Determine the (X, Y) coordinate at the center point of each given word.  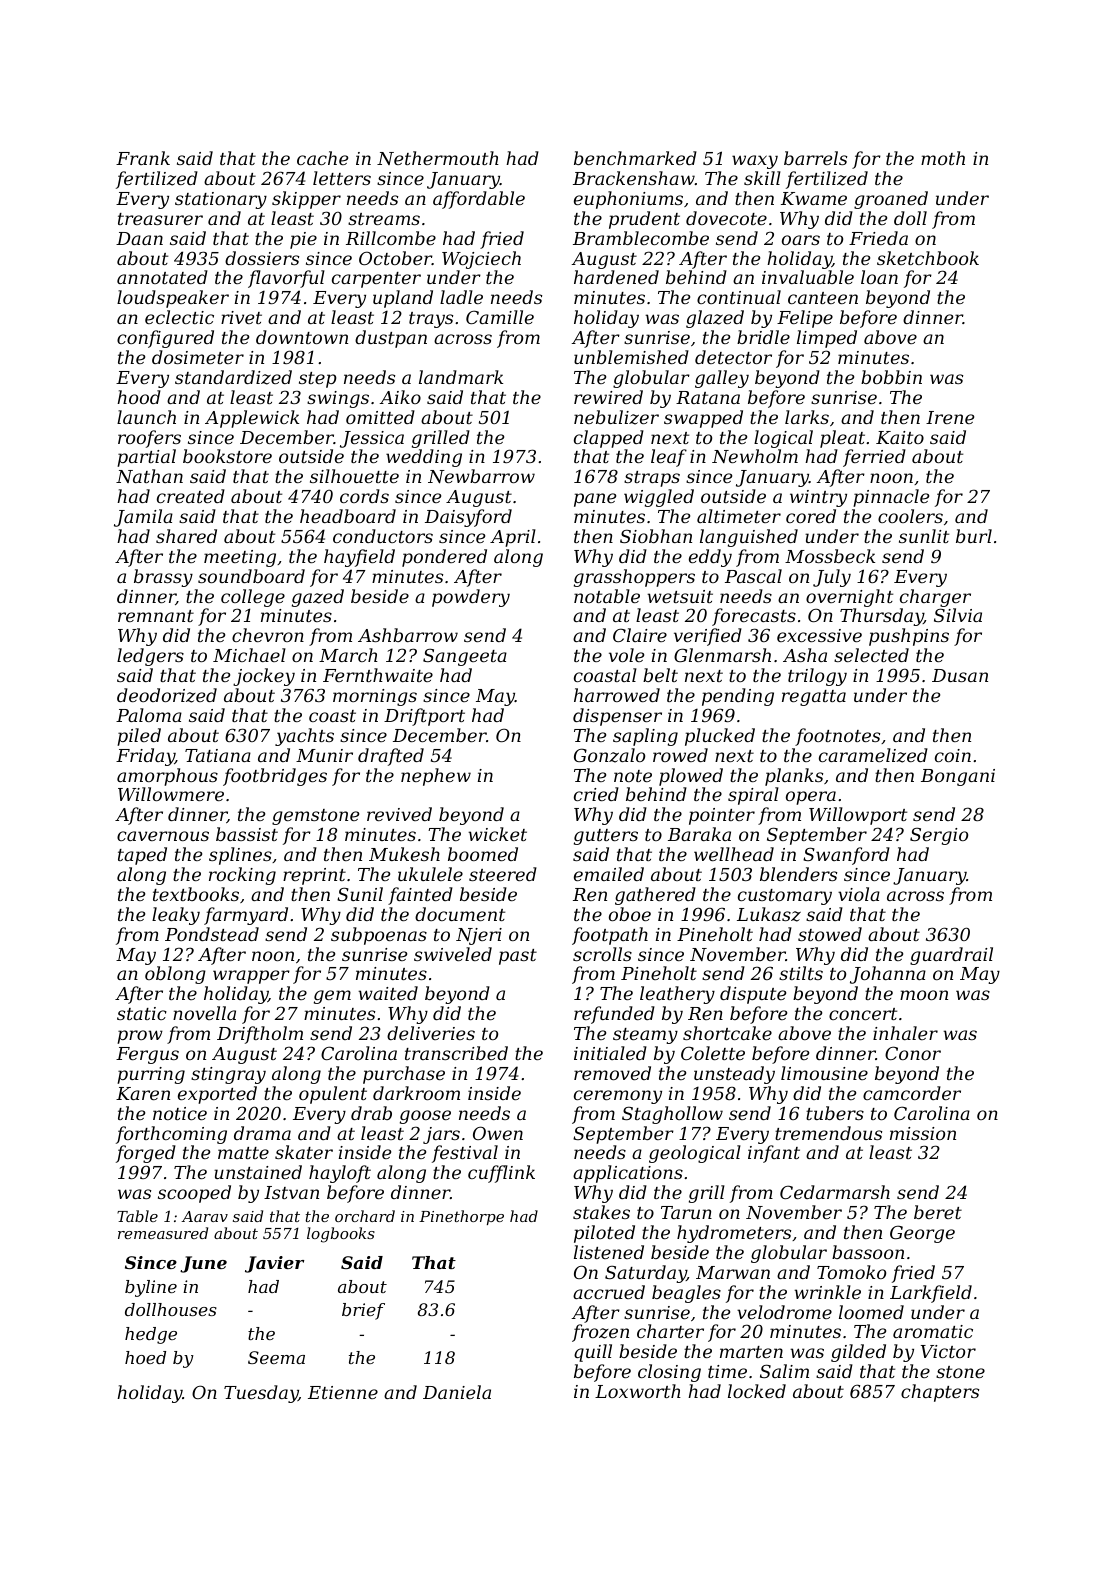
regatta (814, 698)
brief (363, 1311)
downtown (302, 337)
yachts (304, 737)
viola (859, 894)
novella (204, 1013)
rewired (608, 397)
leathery (677, 995)
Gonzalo (609, 755)
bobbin (891, 377)
